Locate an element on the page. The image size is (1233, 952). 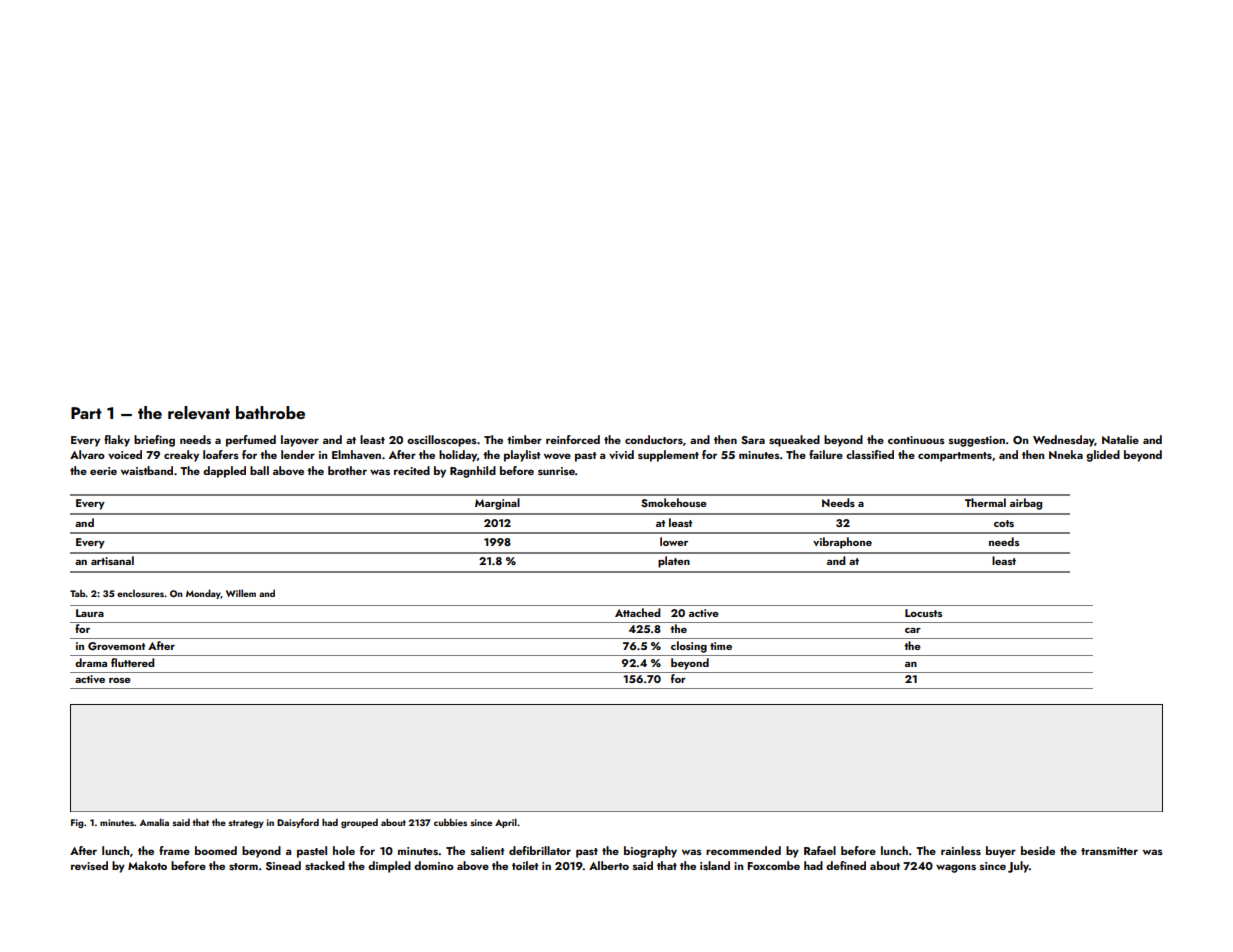
timber is located at coordinates (524, 439).
